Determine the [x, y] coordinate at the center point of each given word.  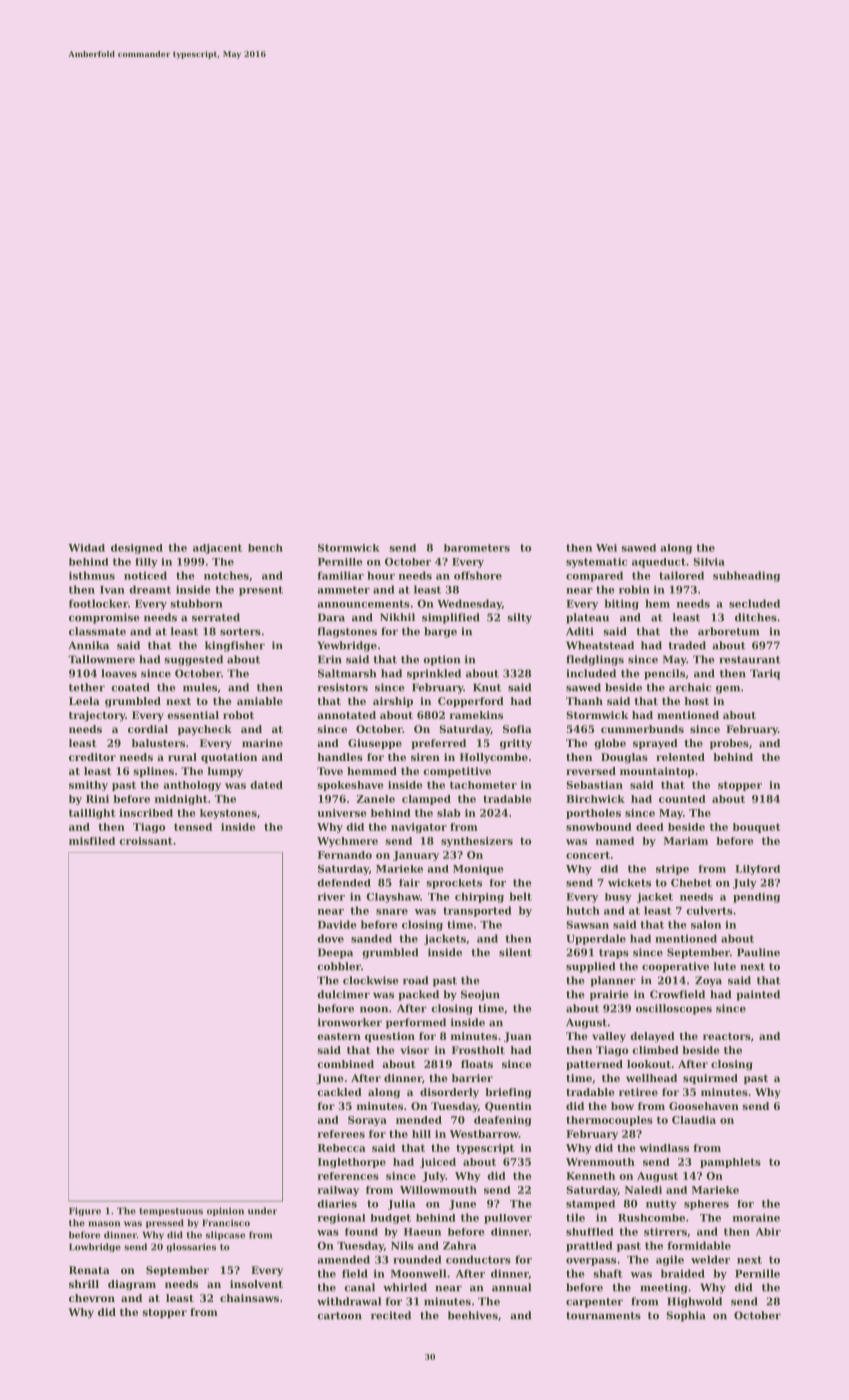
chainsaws [249, 1298]
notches [226, 575]
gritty [516, 744]
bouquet [757, 828]
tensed [193, 827]
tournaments [603, 1316]
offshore [478, 575]
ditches [756, 617]
